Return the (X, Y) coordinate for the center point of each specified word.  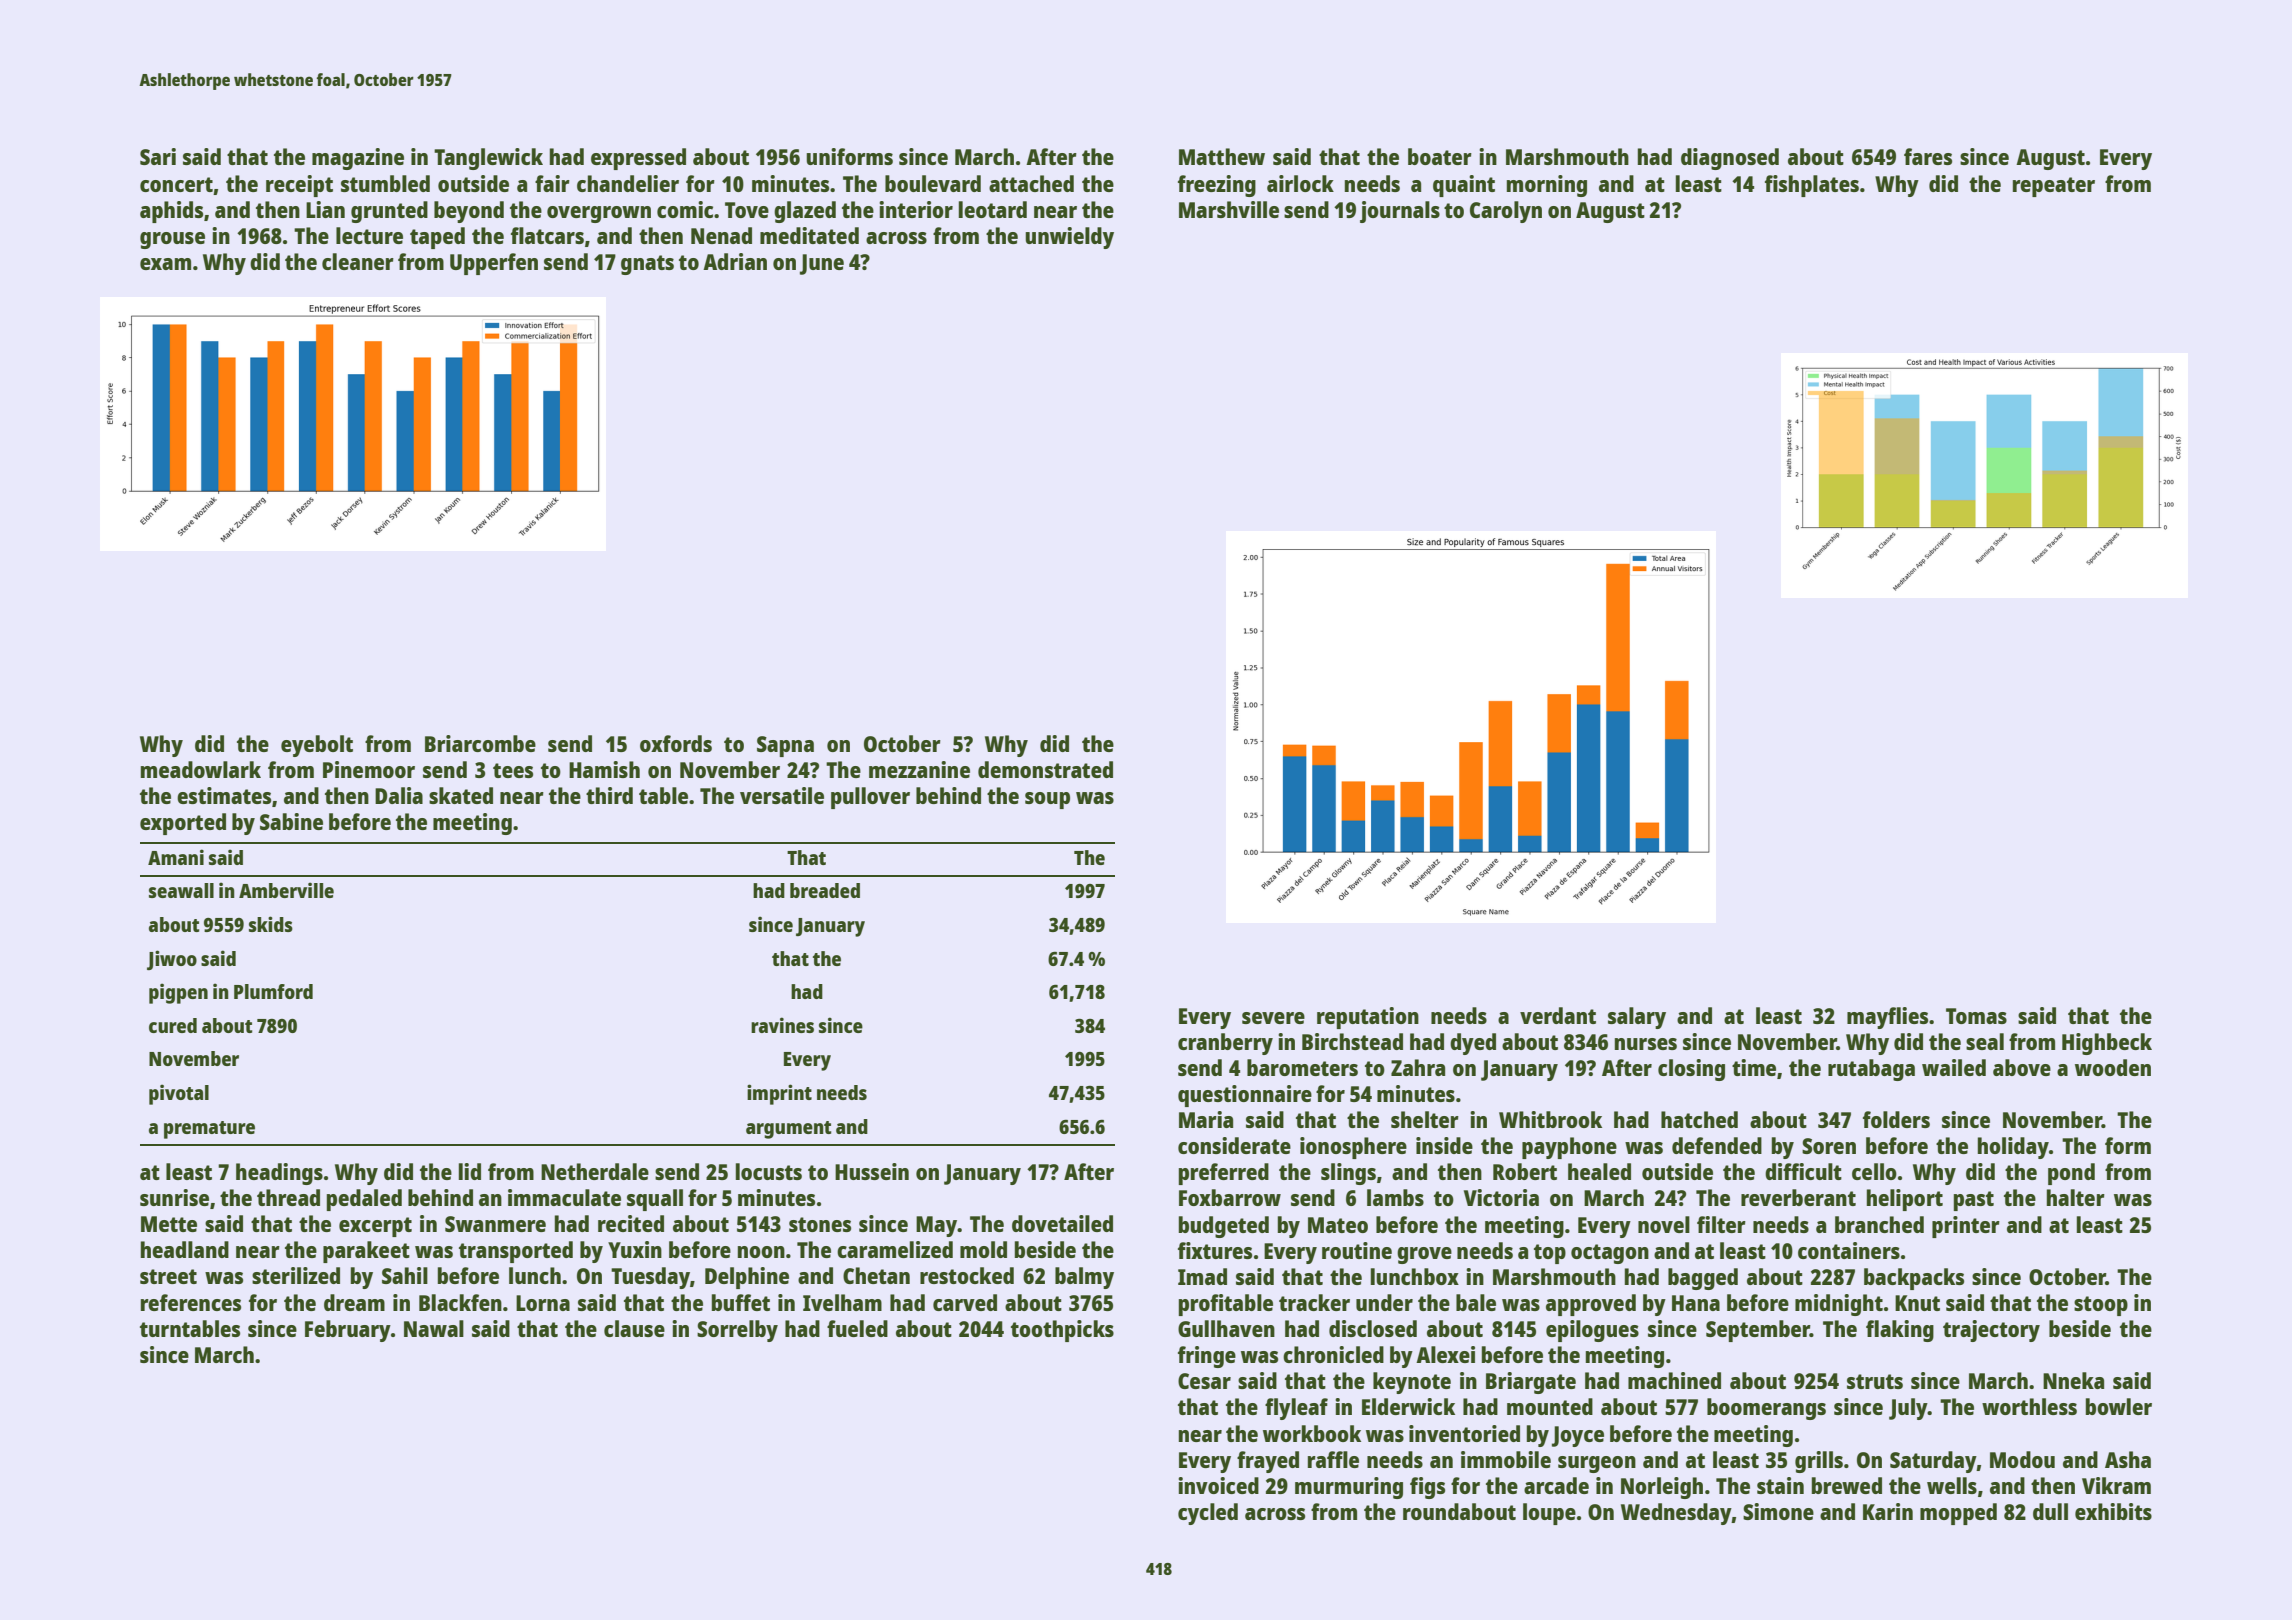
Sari (158, 156)
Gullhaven (1226, 1328)
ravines (782, 1025)
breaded (825, 890)
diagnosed (1730, 159)
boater (1440, 156)
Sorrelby (737, 1331)
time (1754, 1067)
